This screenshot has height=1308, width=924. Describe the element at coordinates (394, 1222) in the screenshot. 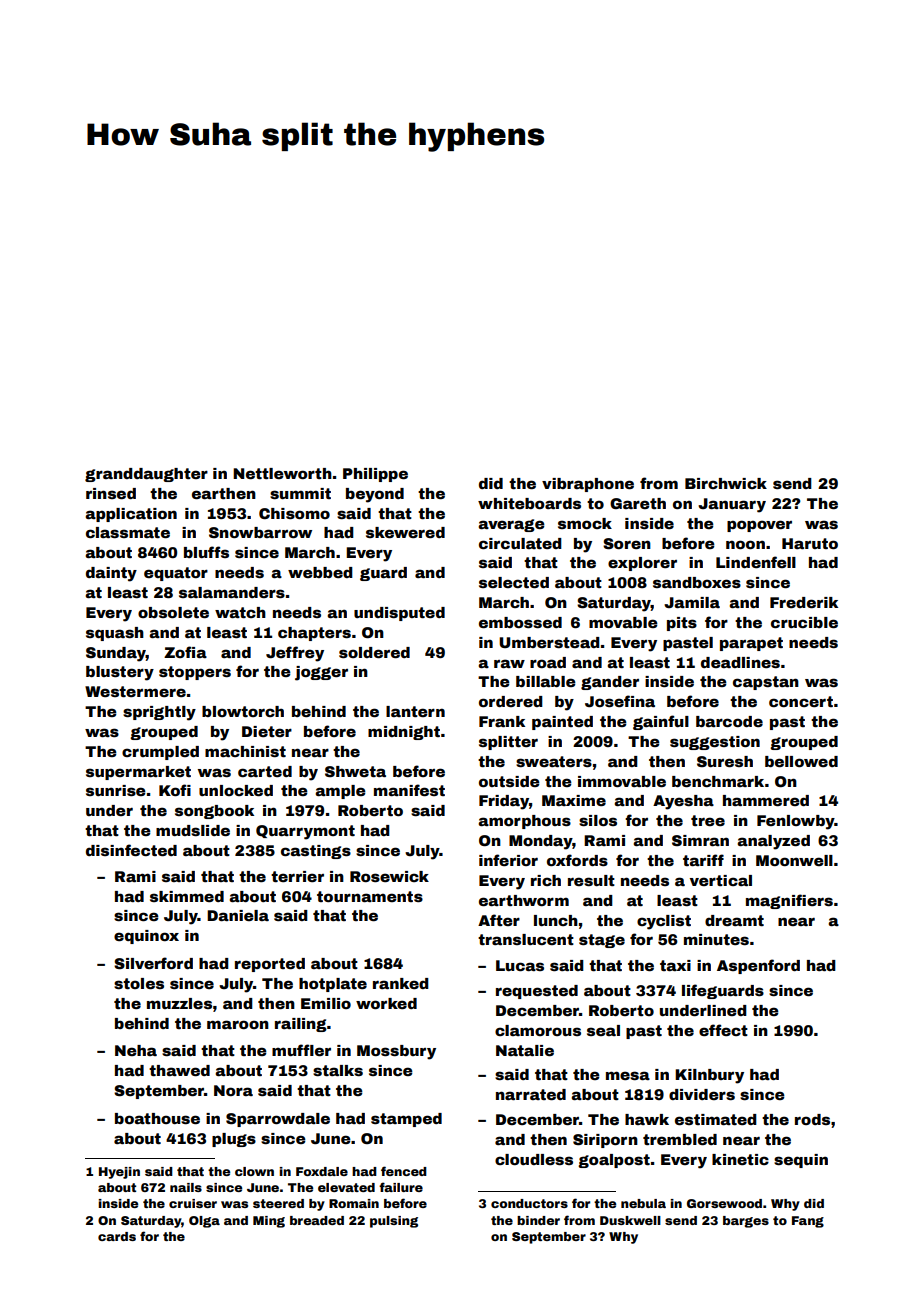

I see `pulsing` at that location.
